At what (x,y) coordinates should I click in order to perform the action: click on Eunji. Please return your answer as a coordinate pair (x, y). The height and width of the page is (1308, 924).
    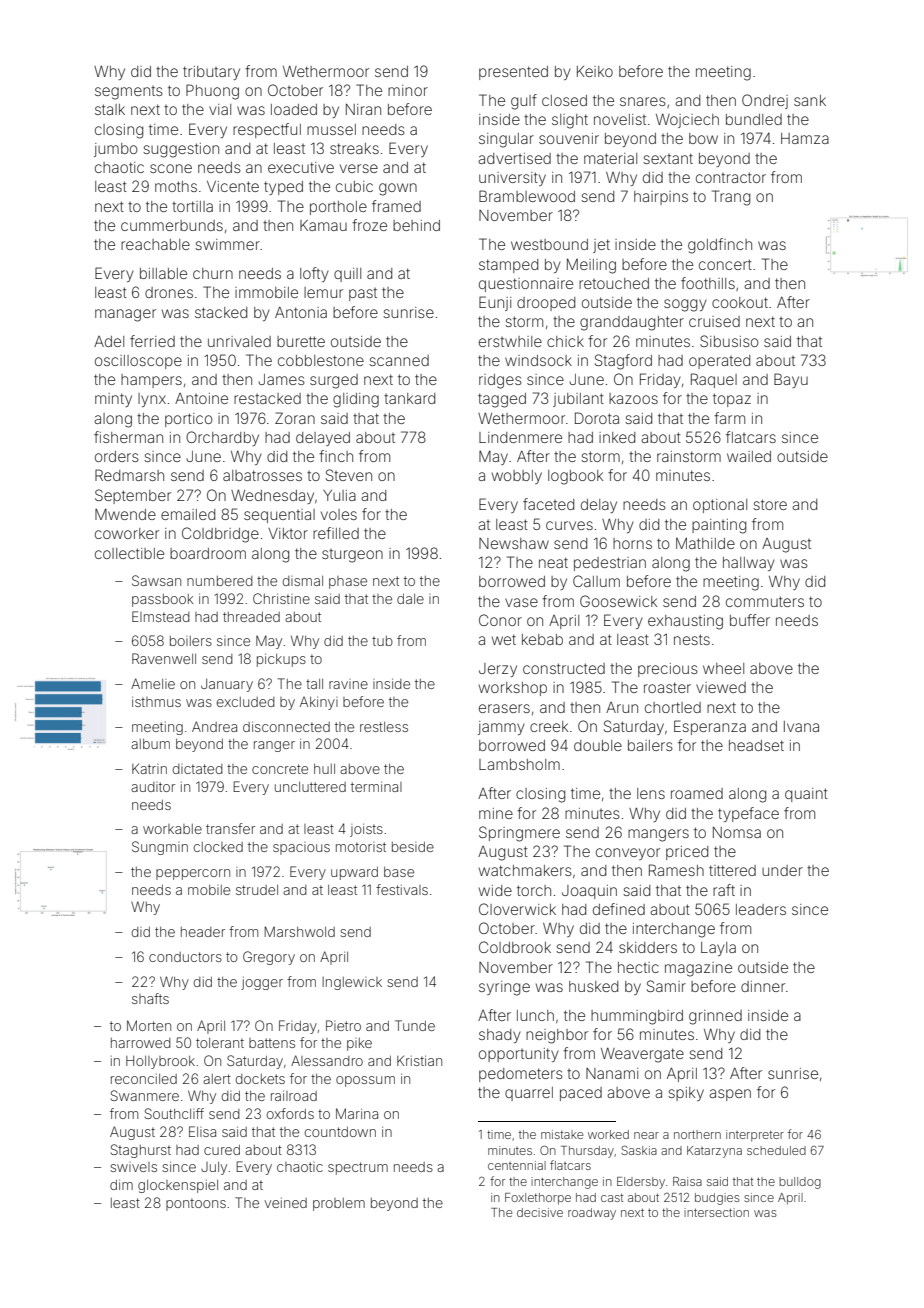
    Looking at the image, I should click on (495, 303).
